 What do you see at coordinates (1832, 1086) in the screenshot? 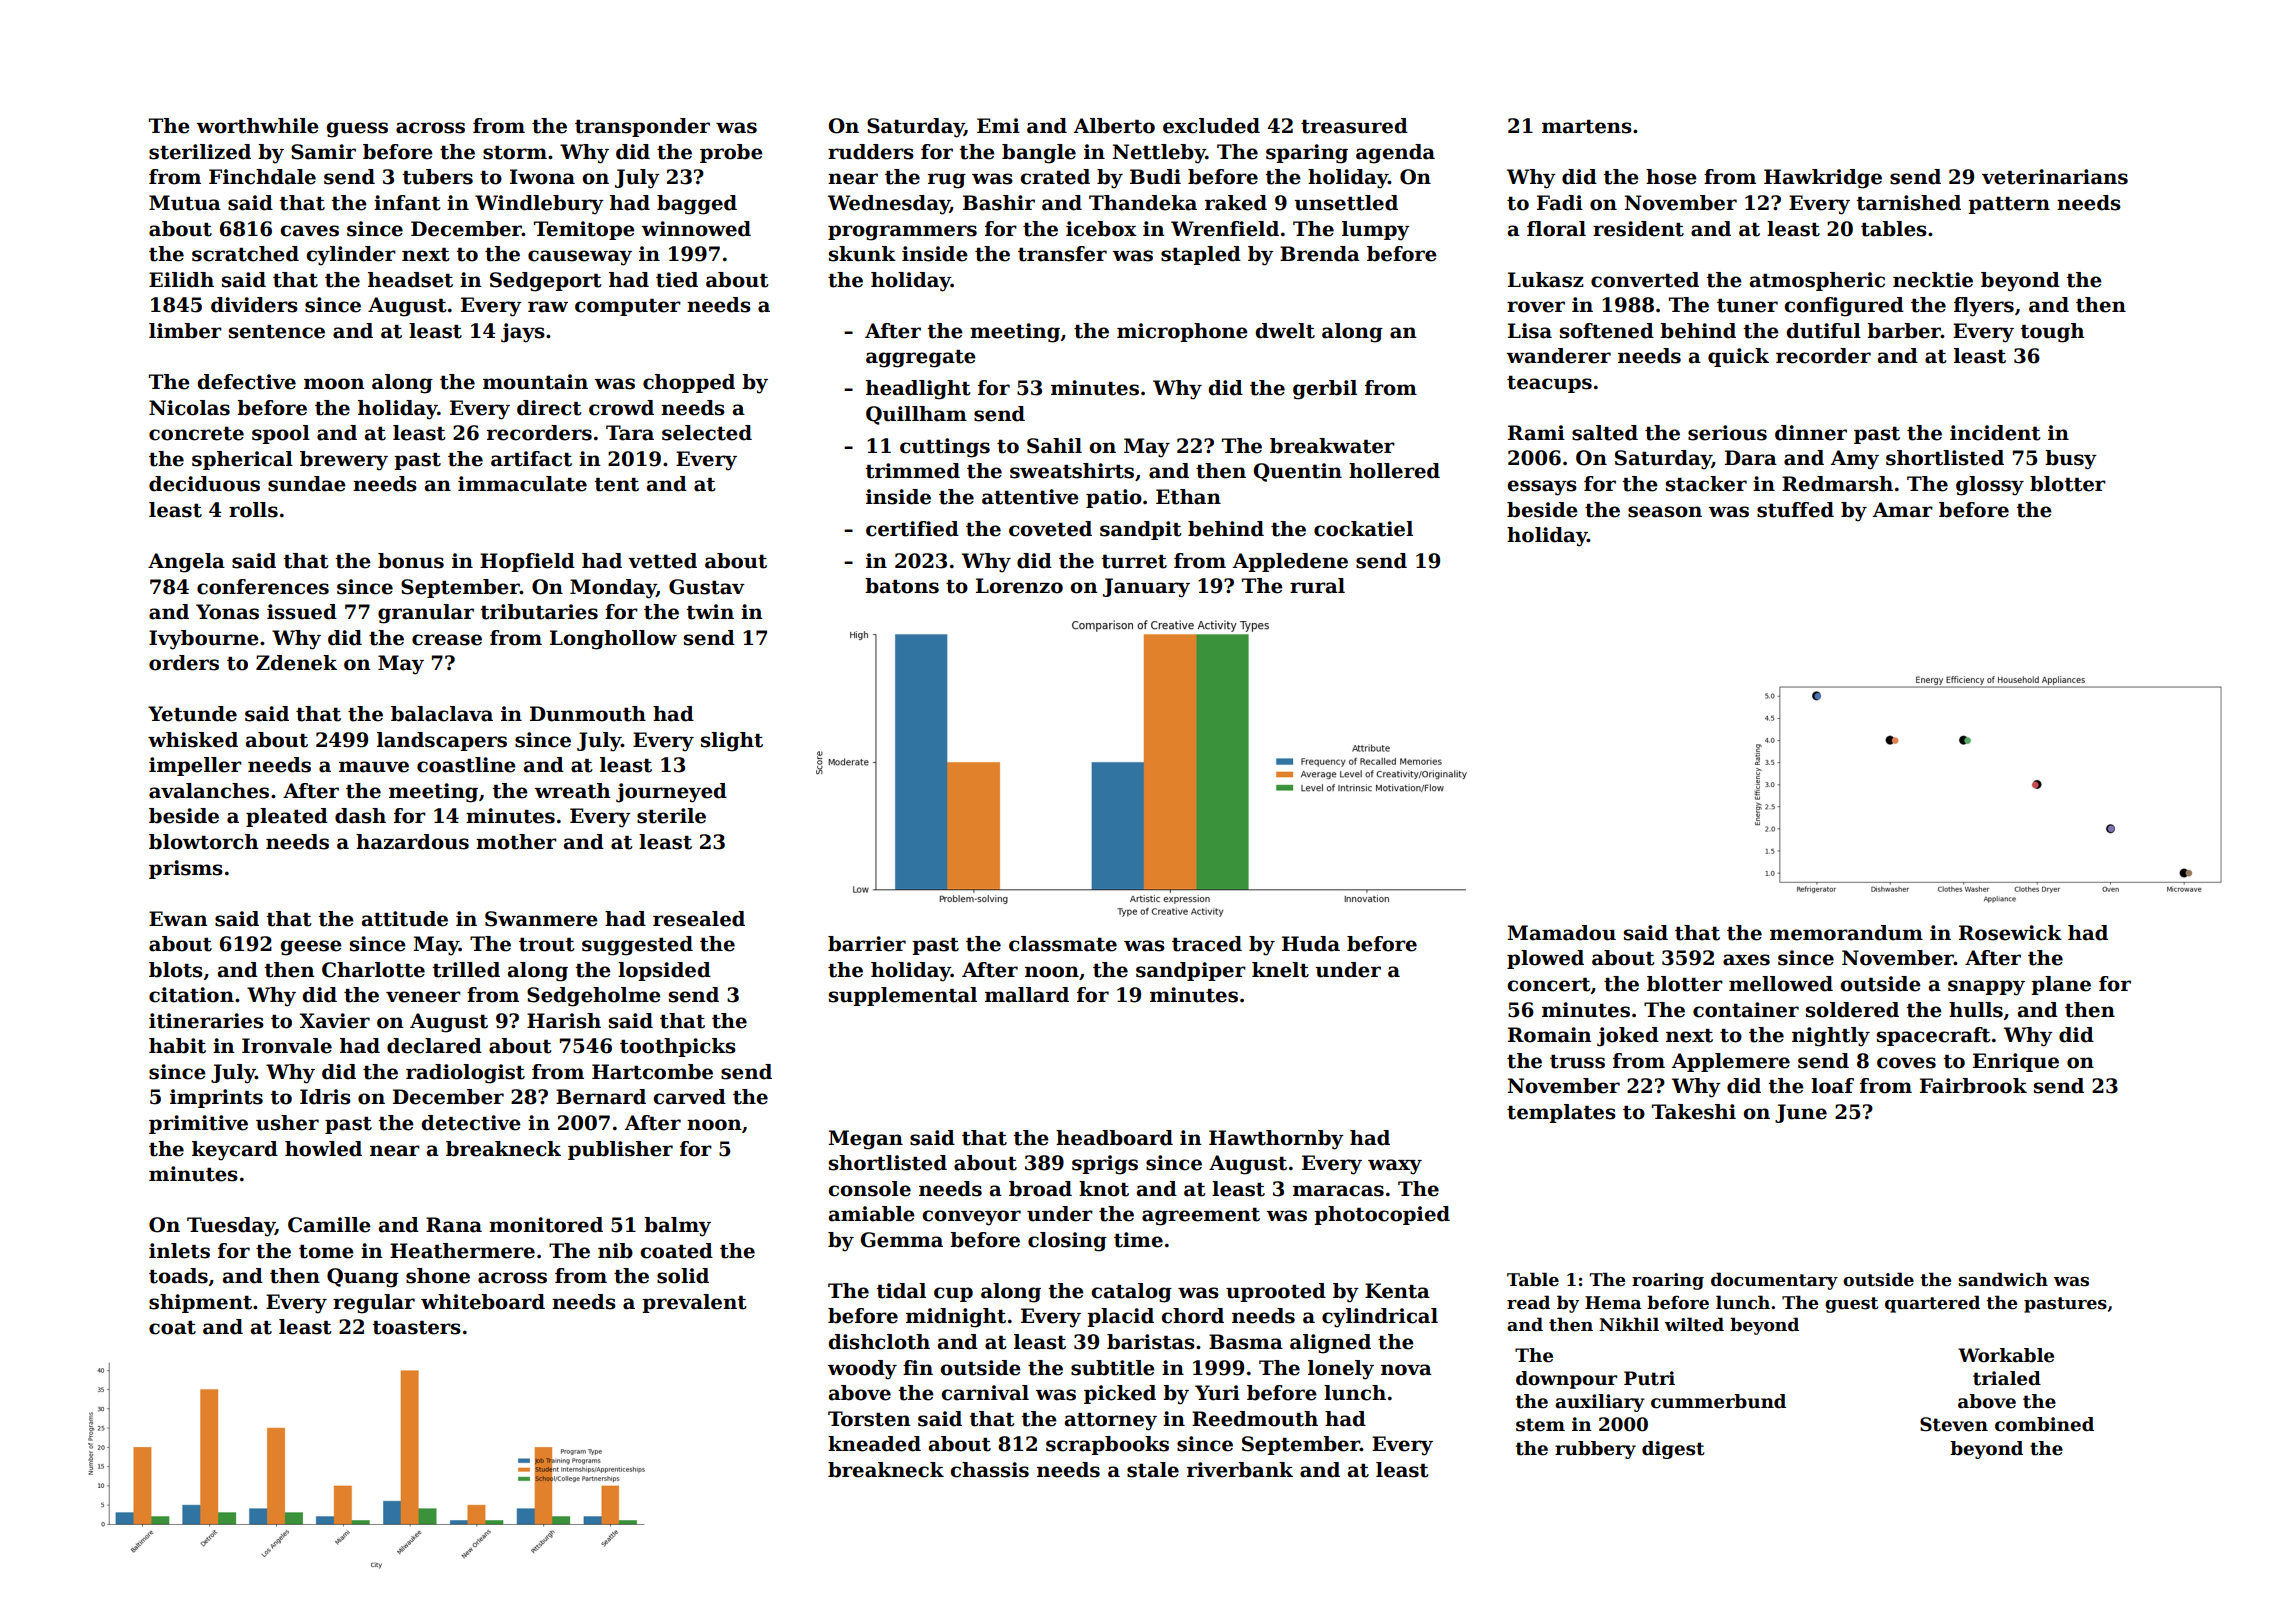
I see `loaf` at bounding box center [1832, 1086].
